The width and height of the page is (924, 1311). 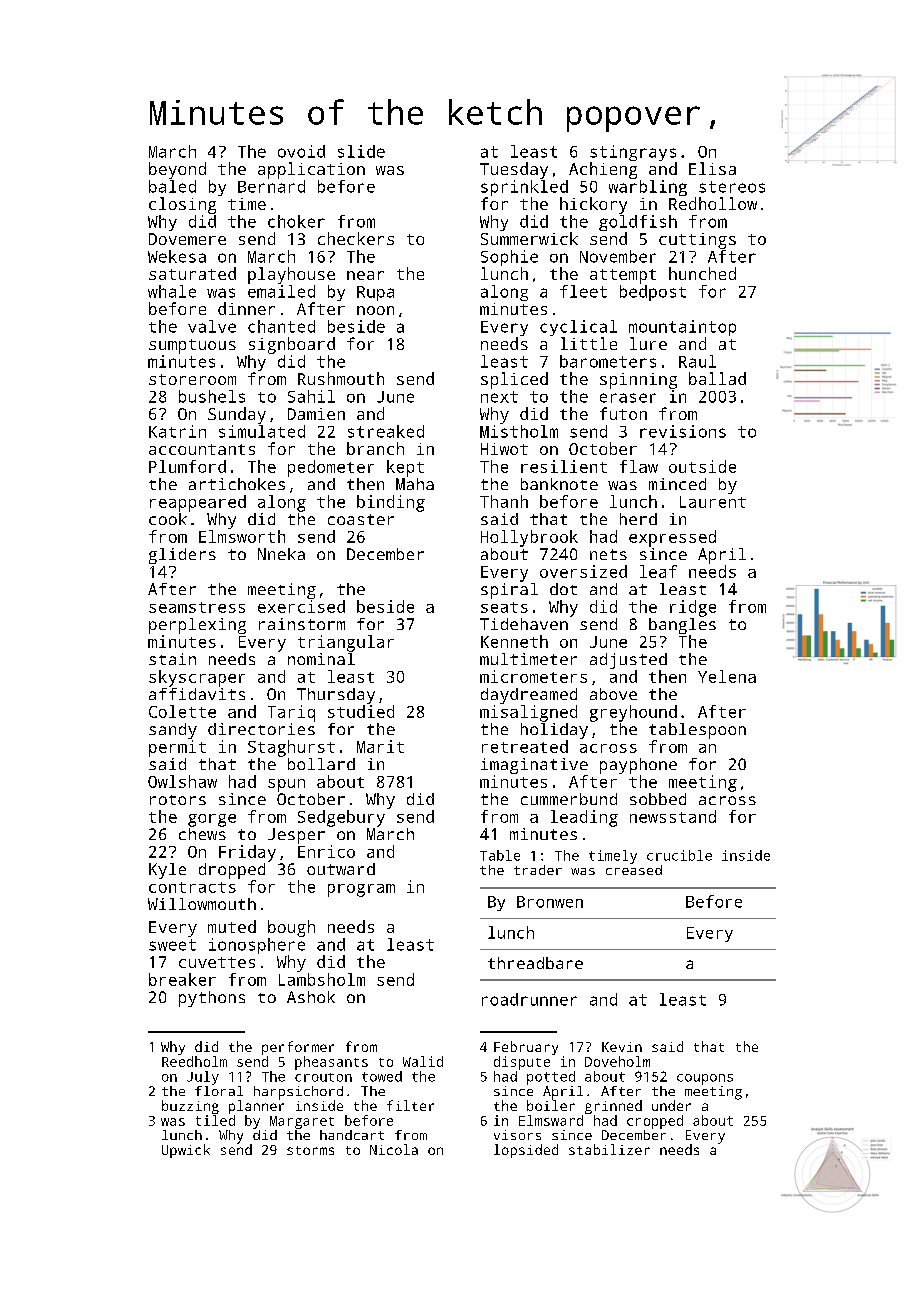 I want to click on Summerwick, so click(x=529, y=238).
